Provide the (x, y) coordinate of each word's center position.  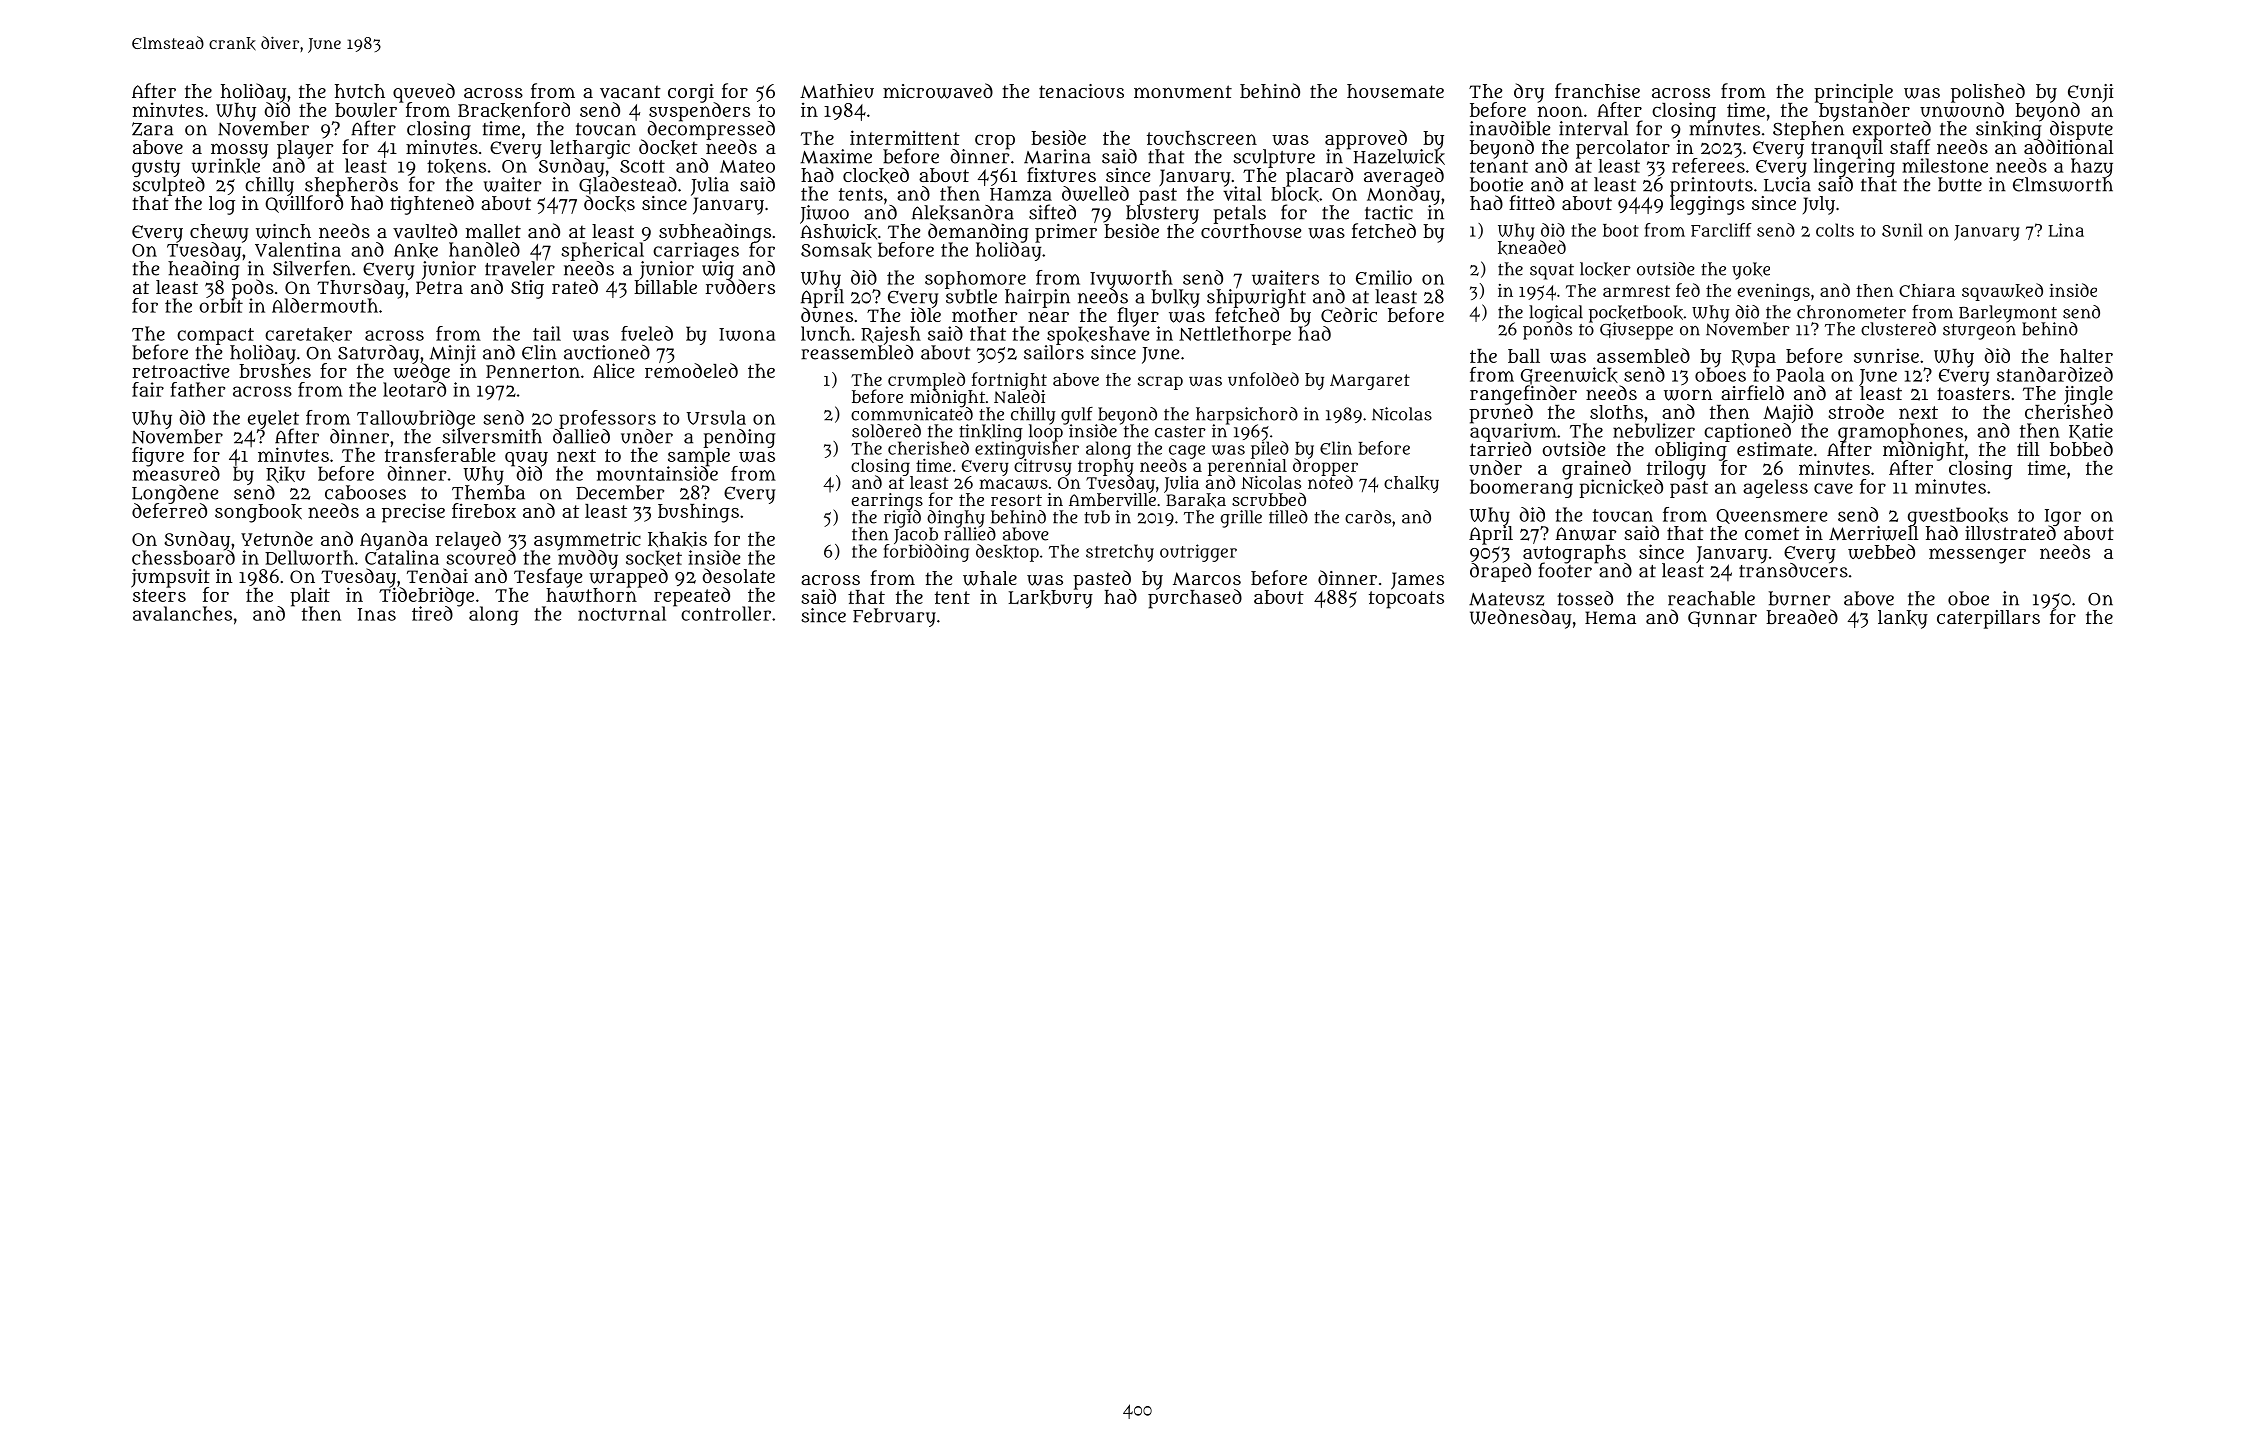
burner (1799, 598)
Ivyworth (1131, 279)
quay (526, 459)
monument (1183, 91)
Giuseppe (1636, 331)
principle (1853, 93)
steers (159, 595)
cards (1368, 517)
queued (424, 92)
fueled (647, 333)
